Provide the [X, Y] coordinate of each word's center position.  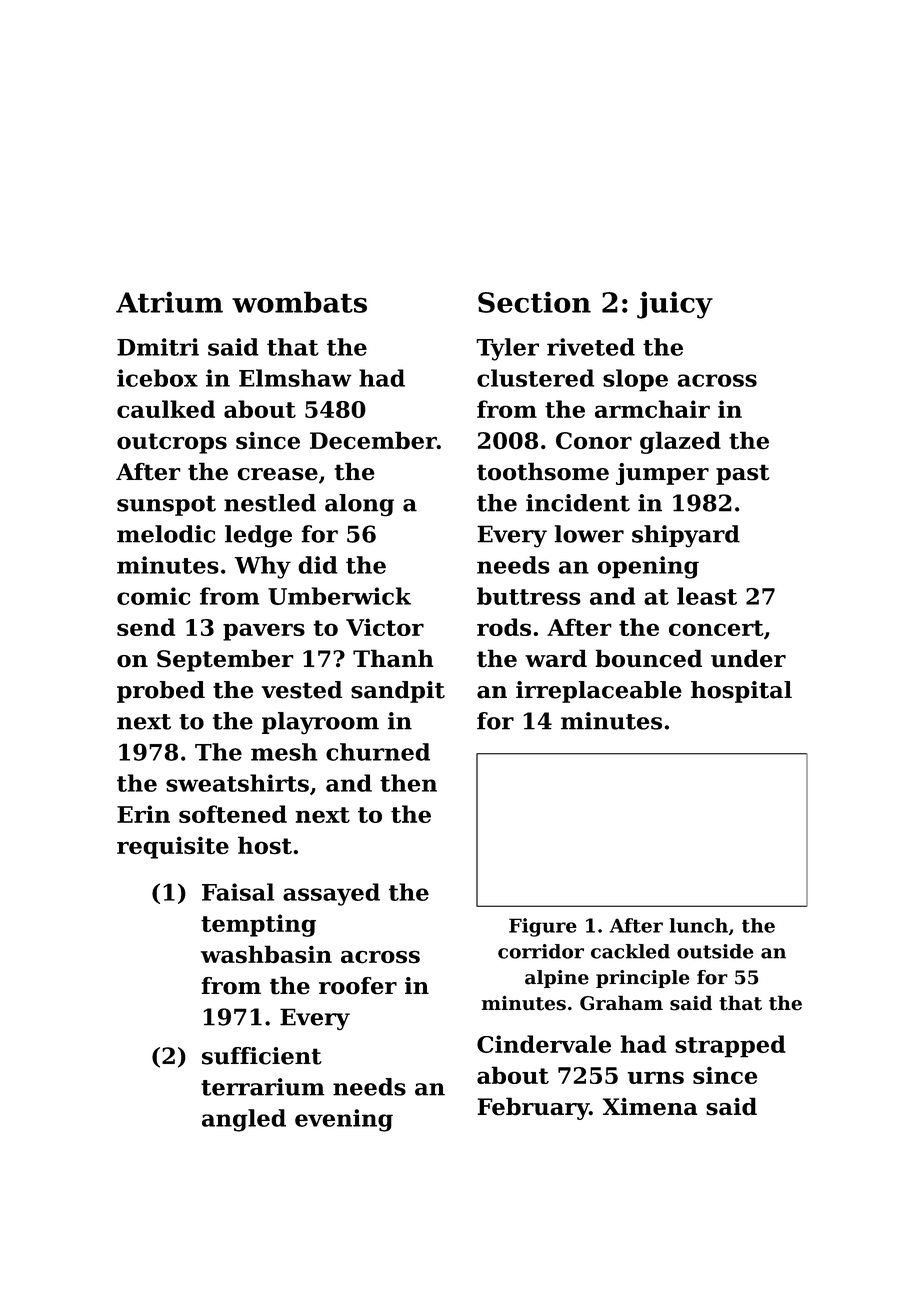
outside [715, 951]
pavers [264, 632]
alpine [557, 979]
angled [244, 1120]
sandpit [398, 692]
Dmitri [158, 347]
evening [344, 1120]
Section [534, 302]
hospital [741, 692]
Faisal [238, 892]
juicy [675, 305]
